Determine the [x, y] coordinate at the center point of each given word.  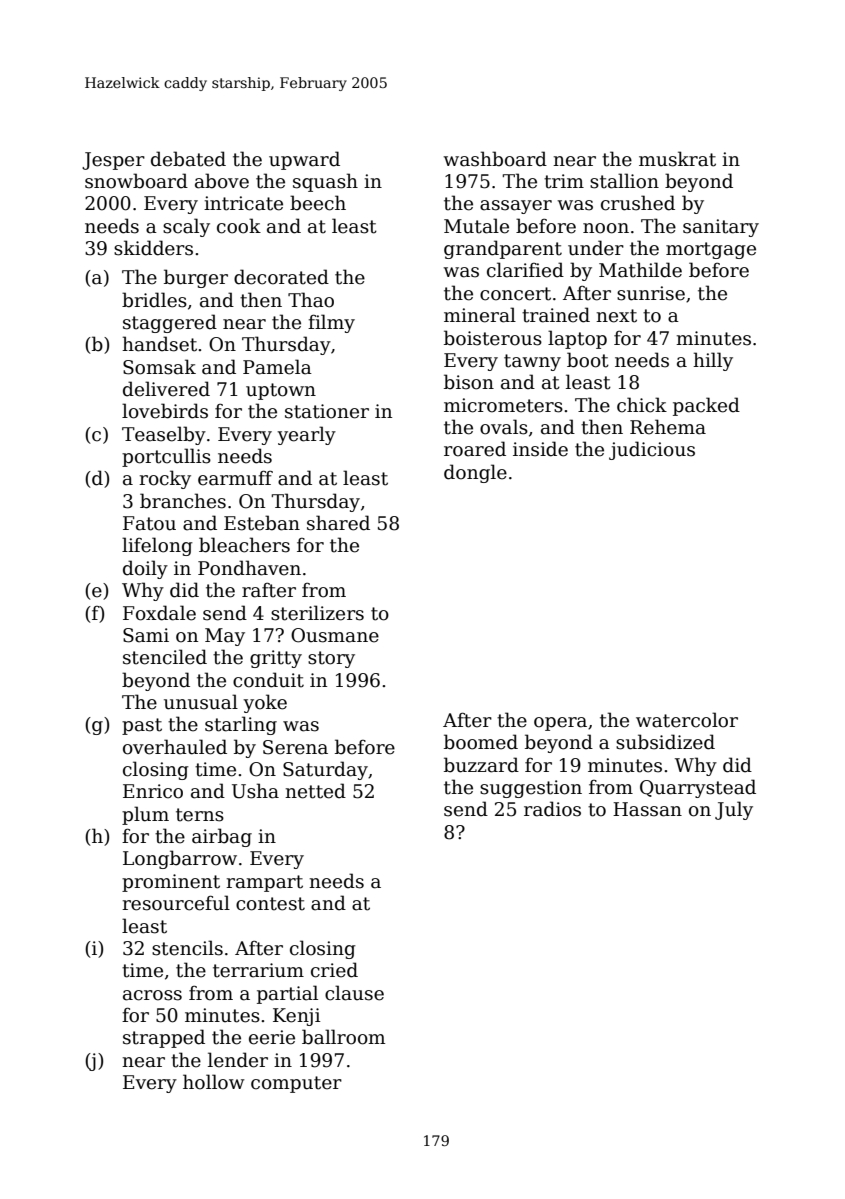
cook [239, 226]
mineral [480, 315]
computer [296, 1084]
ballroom [343, 1037]
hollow [214, 1082]
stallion [624, 181]
